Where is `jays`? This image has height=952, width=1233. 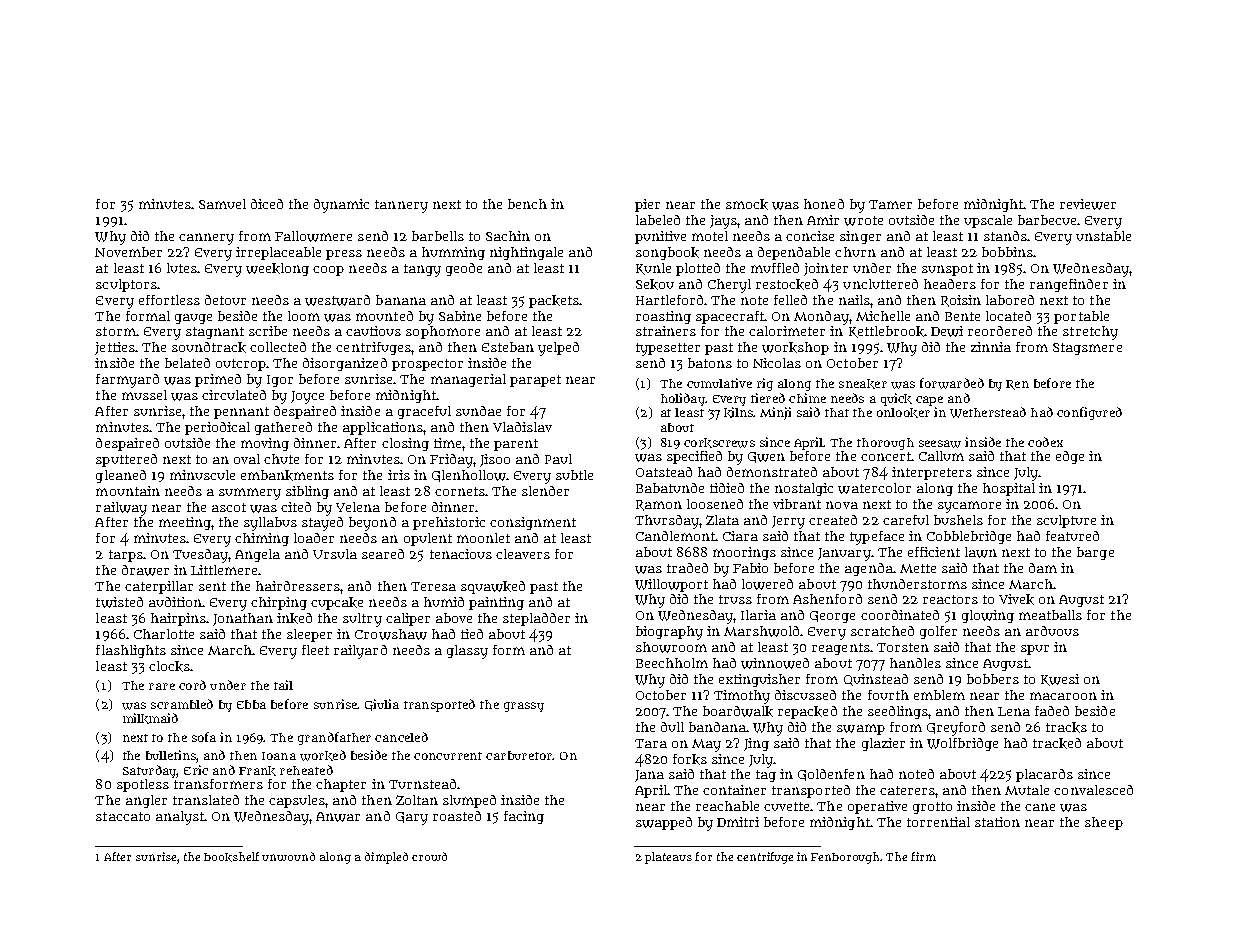 jays is located at coordinates (723, 222).
